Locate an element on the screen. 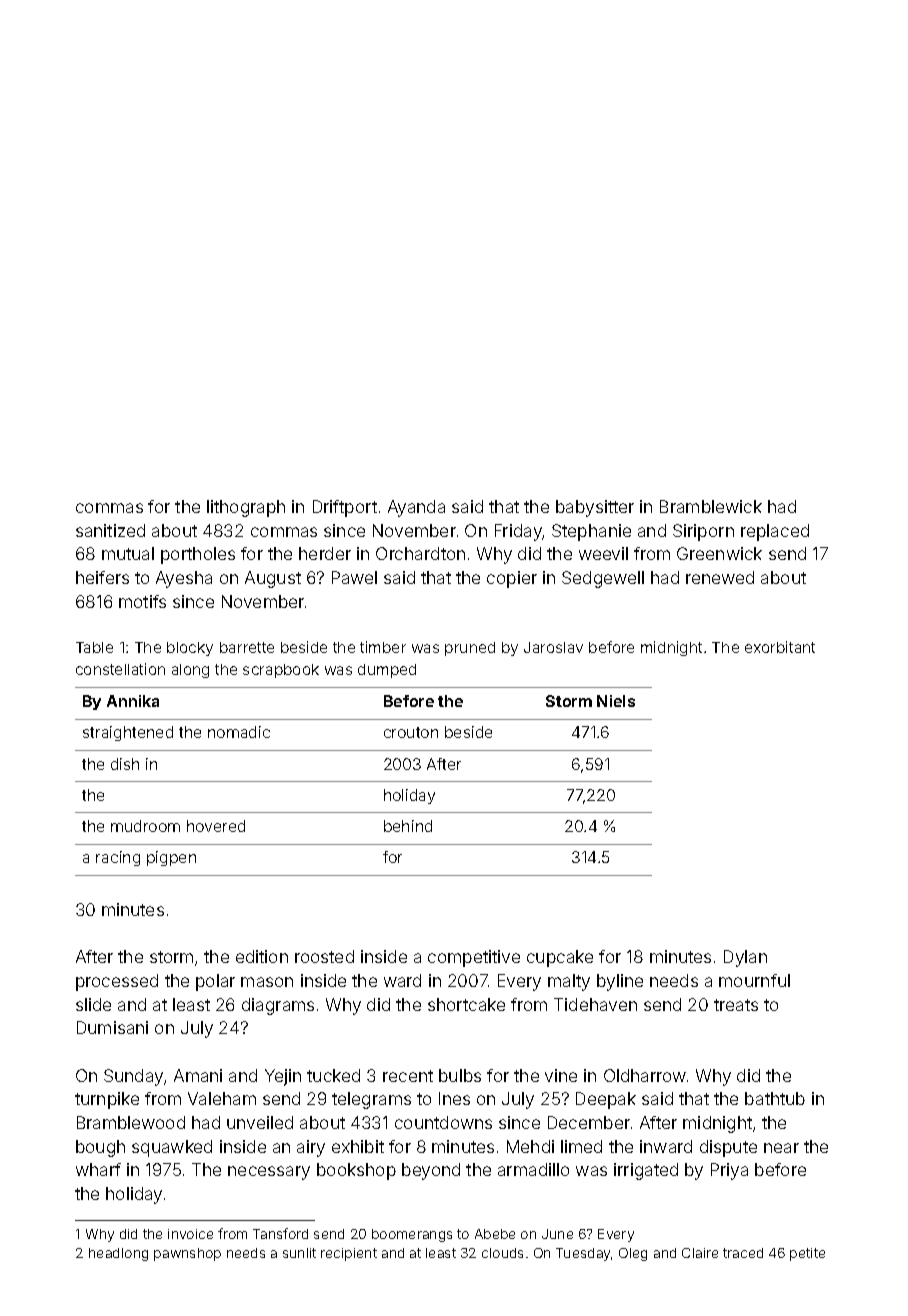 The height and width of the screenshot is (1316, 908). recipient is located at coordinates (349, 1254).
